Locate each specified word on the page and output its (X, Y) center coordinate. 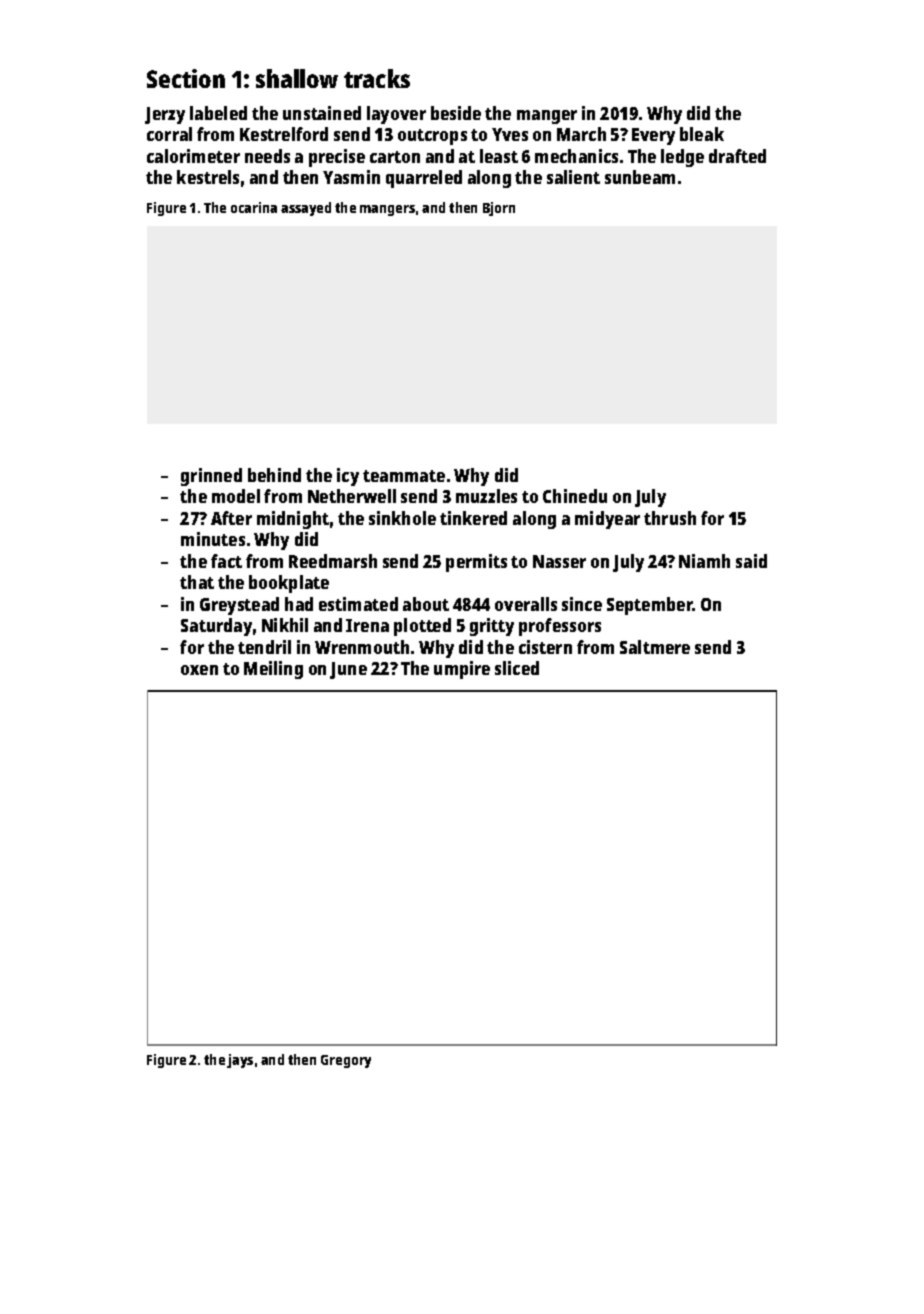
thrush (670, 518)
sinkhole (402, 518)
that (197, 582)
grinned (211, 477)
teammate (404, 476)
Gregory (346, 1061)
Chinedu (575, 496)
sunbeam (640, 177)
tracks (377, 78)
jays (240, 1061)
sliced (517, 668)
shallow (297, 78)
